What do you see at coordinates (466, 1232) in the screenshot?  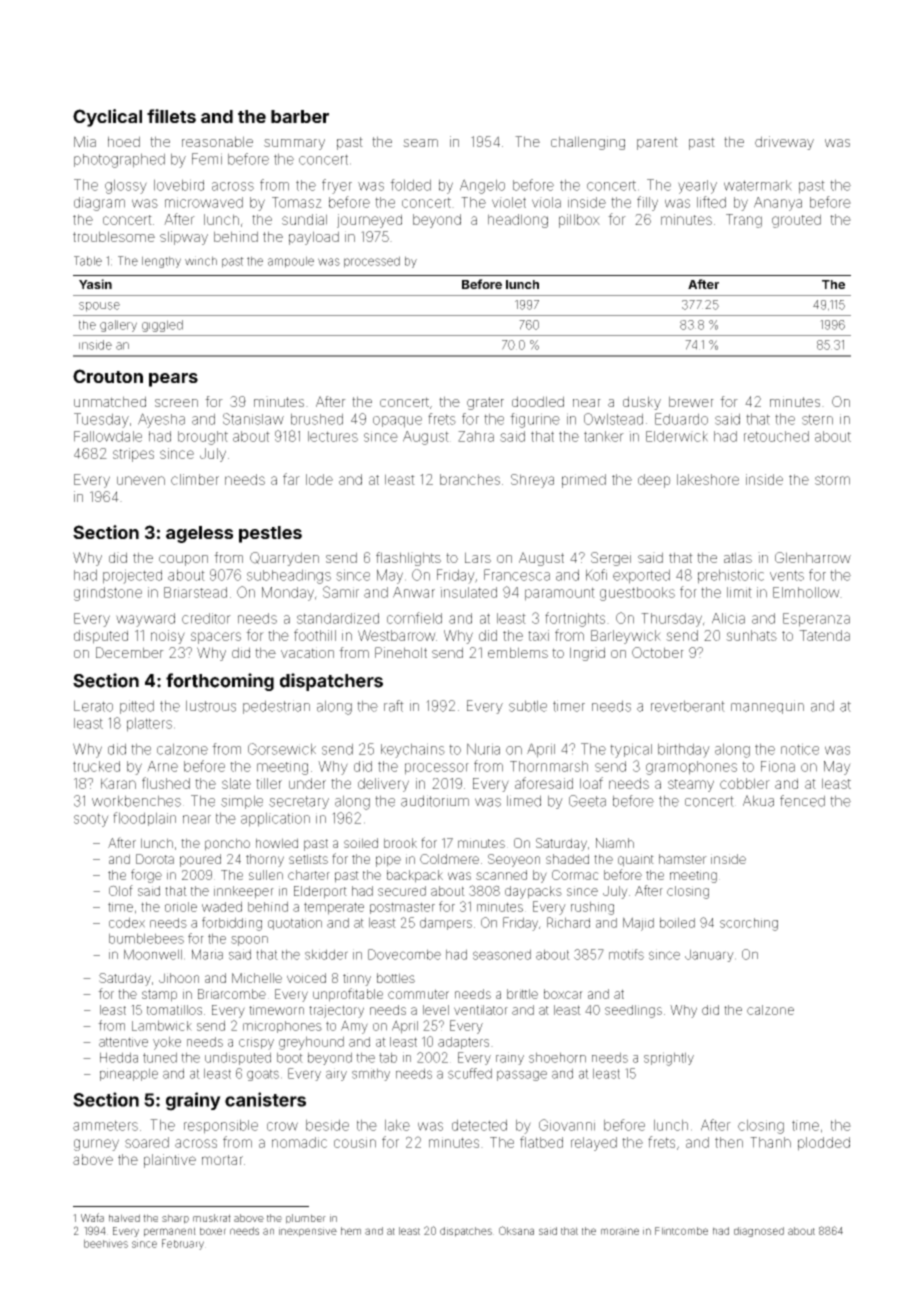 I see `dispatches` at bounding box center [466, 1232].
